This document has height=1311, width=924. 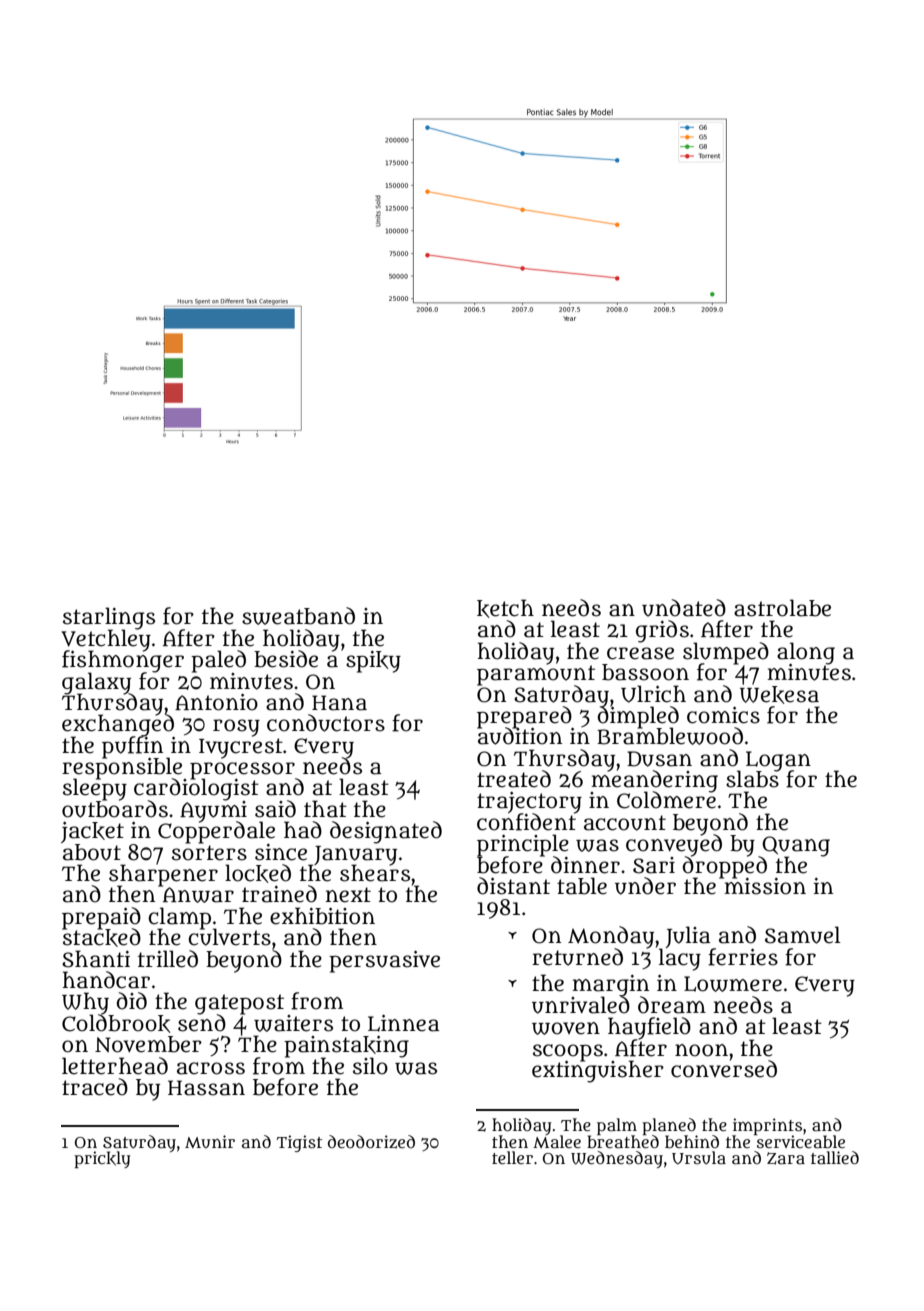 What do you see at coordinates (536, 675) in the document?
I see `paramount` at bounding box center [536, 675].
